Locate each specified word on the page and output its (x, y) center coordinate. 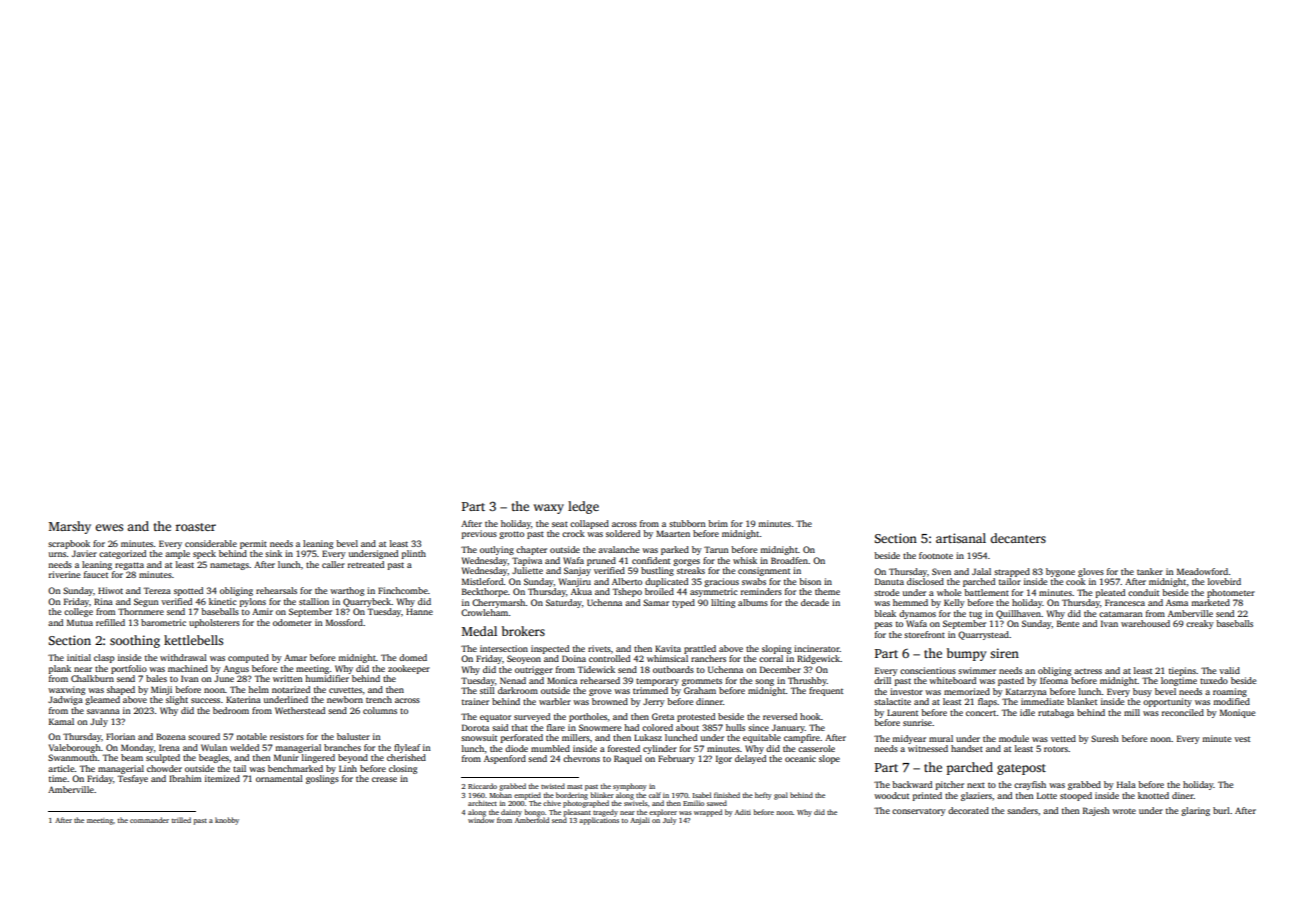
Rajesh (1096, 811)
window (481, 820)
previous (479, 534)
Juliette (527, 570)
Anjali (640, 821)
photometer (1231, 593)
